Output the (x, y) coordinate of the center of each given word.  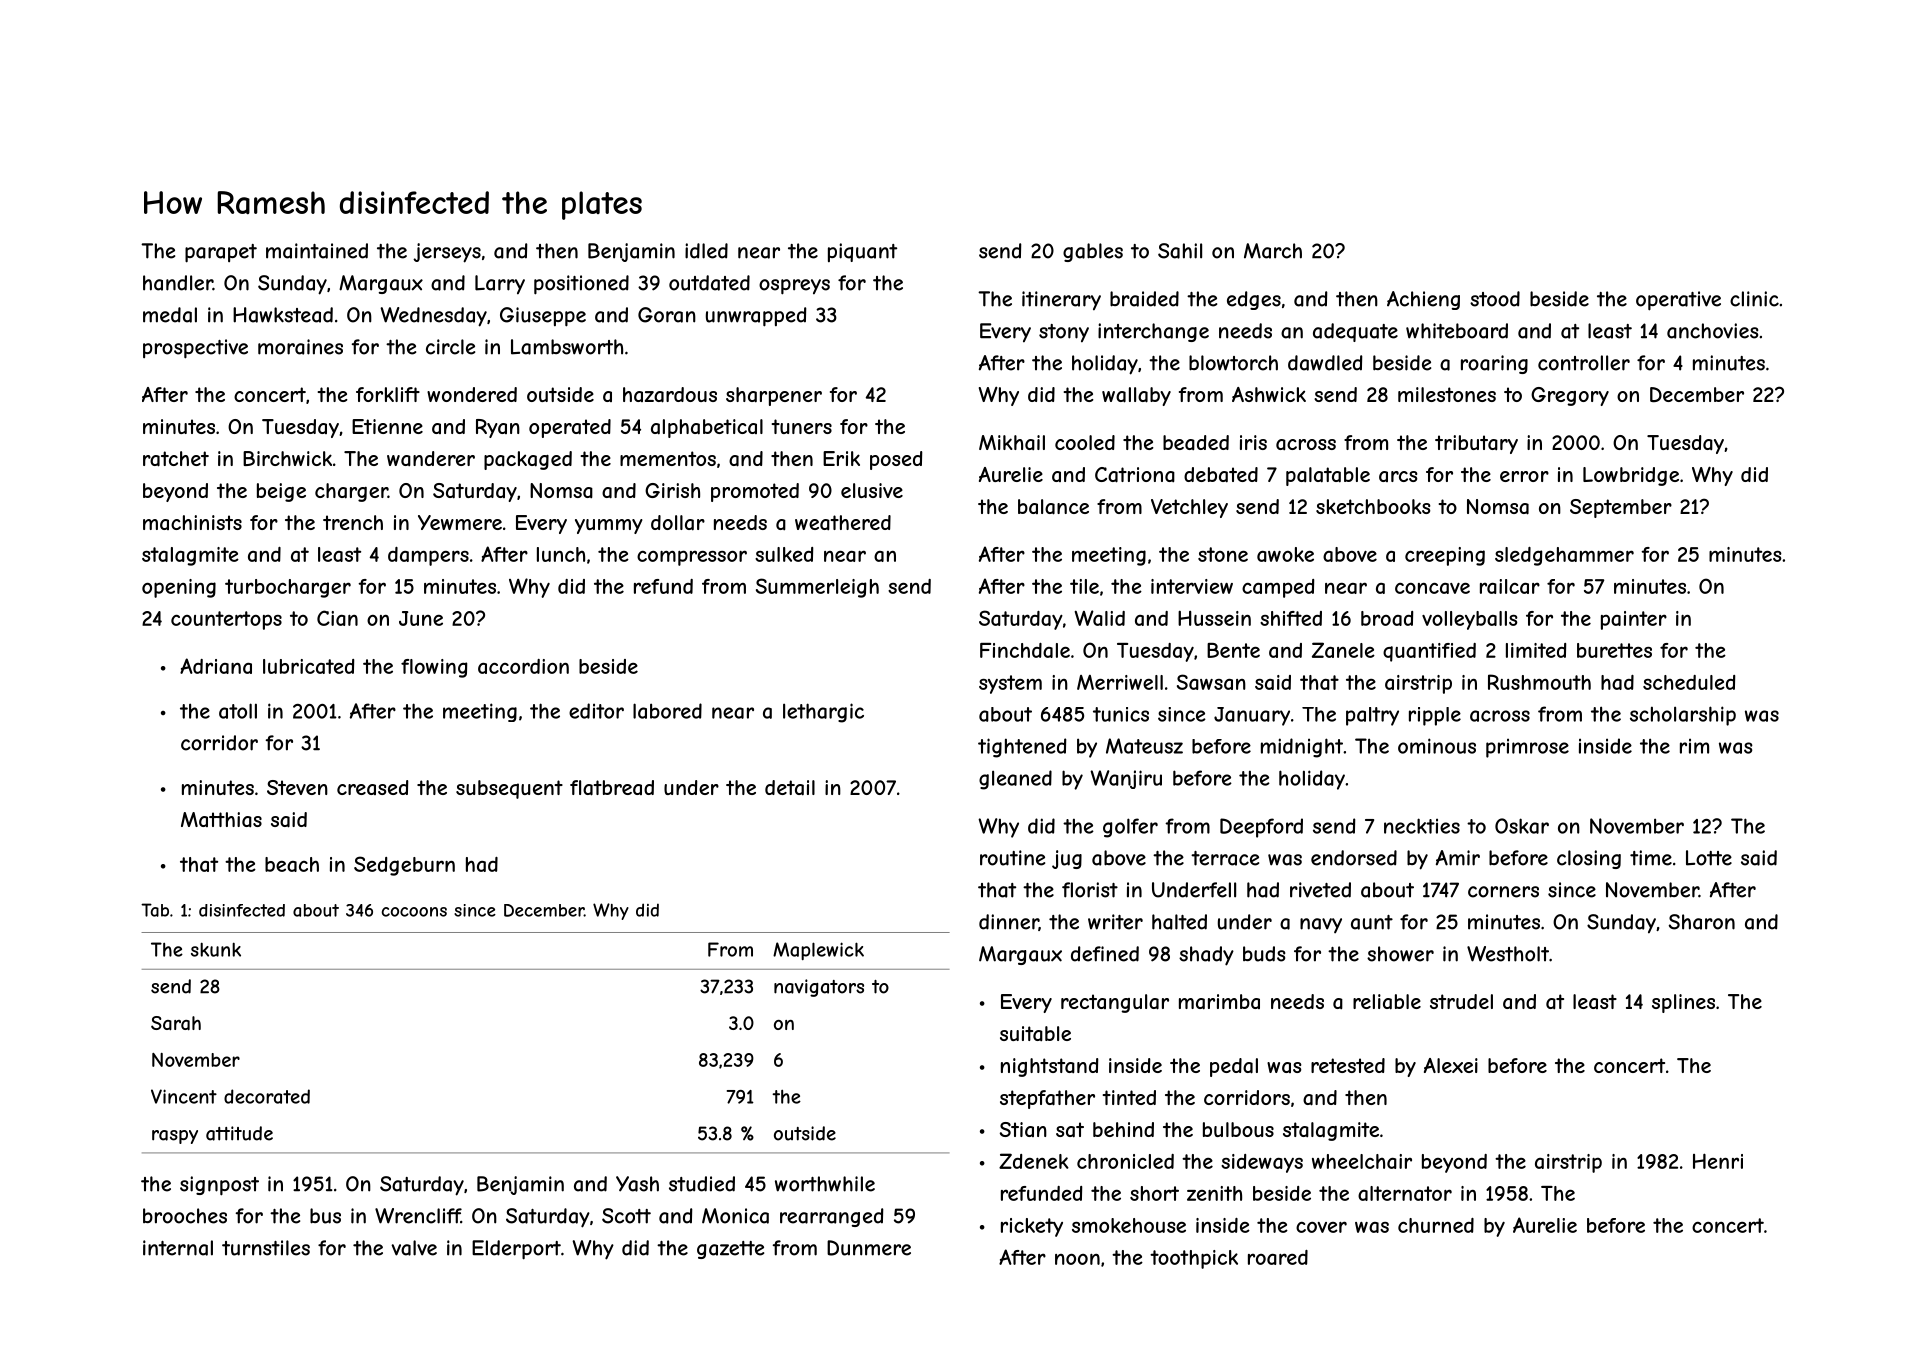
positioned (581, 285)
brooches (185, 1216)
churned (1436, 1225)
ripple (1435, 716)
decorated (267, 1096)
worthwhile (825, 1184)
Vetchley (1189, 508)
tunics (1121, 714)
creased (373, 787)
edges (1254, 300)
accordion (523, 666)
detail (790, 788)
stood (1495, 299)
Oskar (1522, 826)
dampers (428, 556)
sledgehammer (1564, 556)
